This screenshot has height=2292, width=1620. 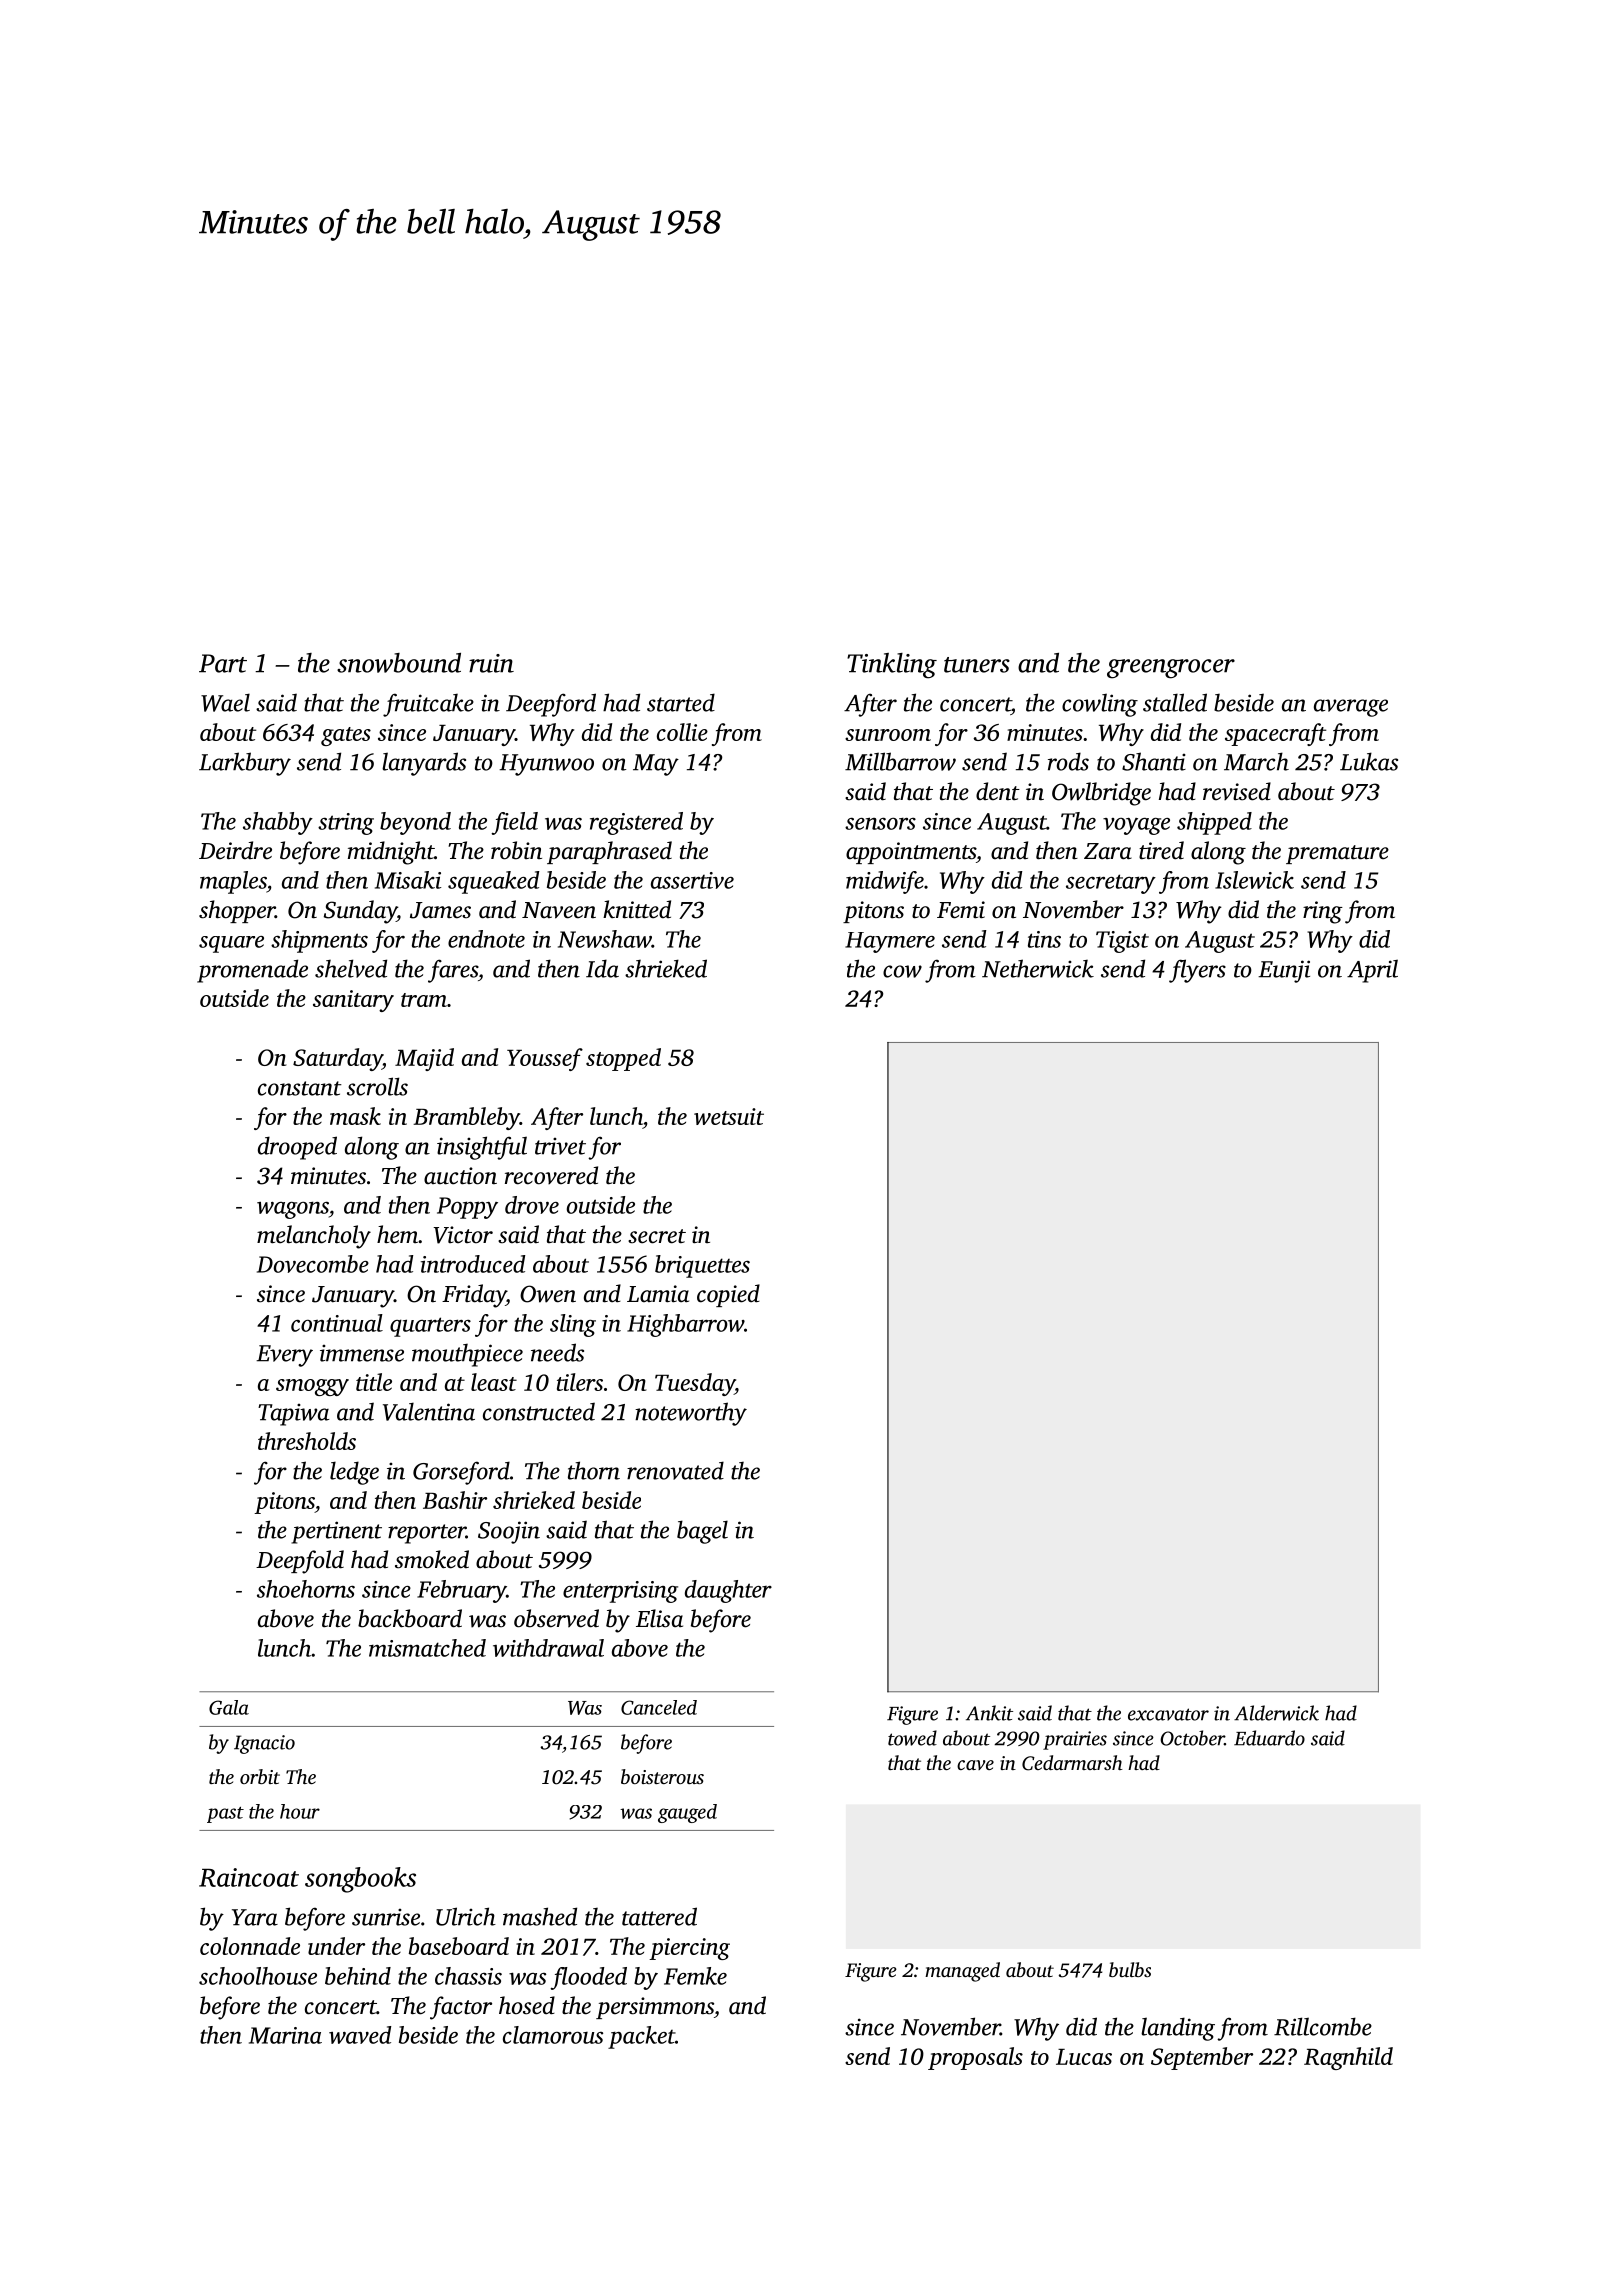 What do you see at coordinates (336, 1532) in the screenshot?
I see `pertinent` at bounding box center [336, 1532].
